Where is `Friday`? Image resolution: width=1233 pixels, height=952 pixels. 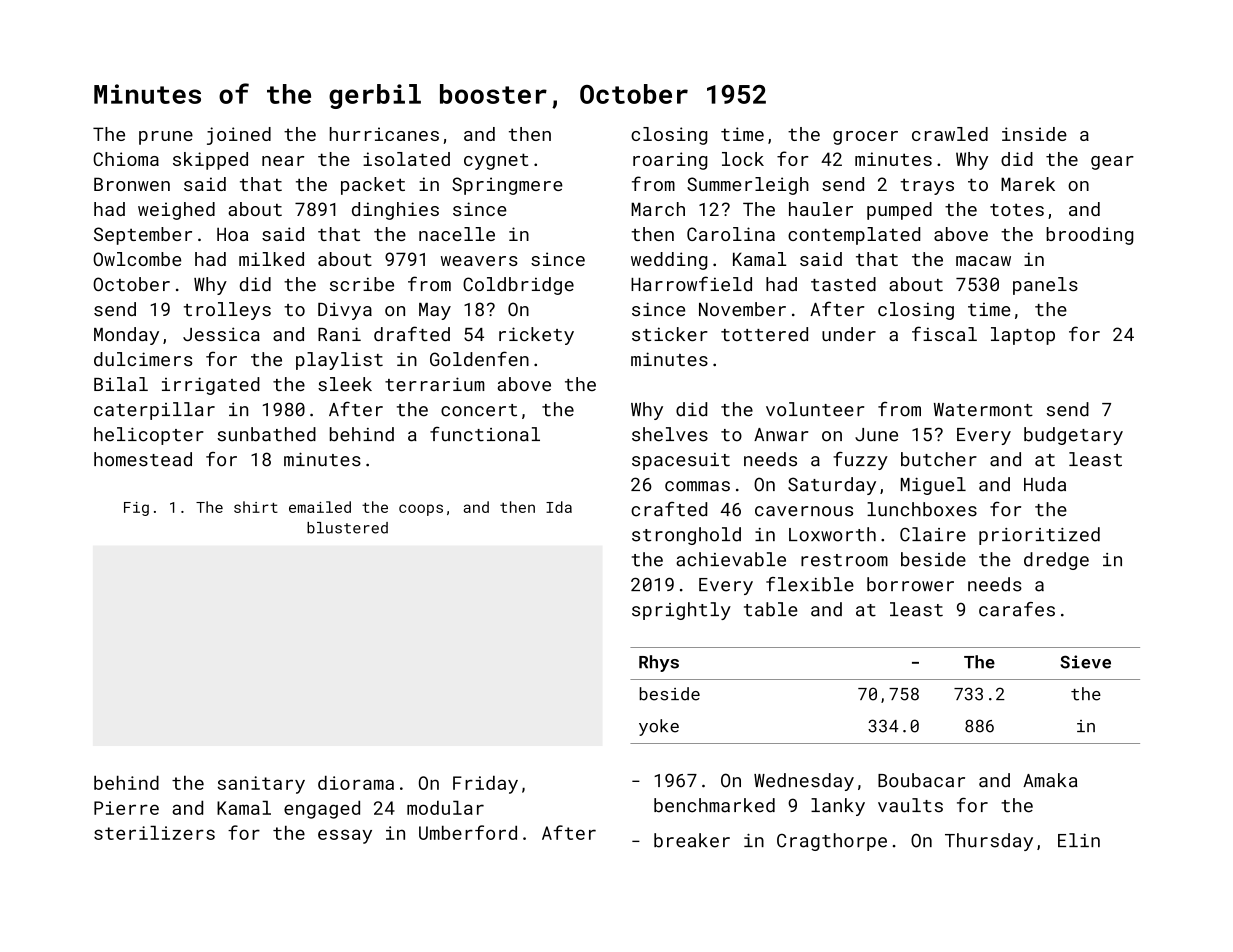
Friday is located at coordinates (485, 784).
